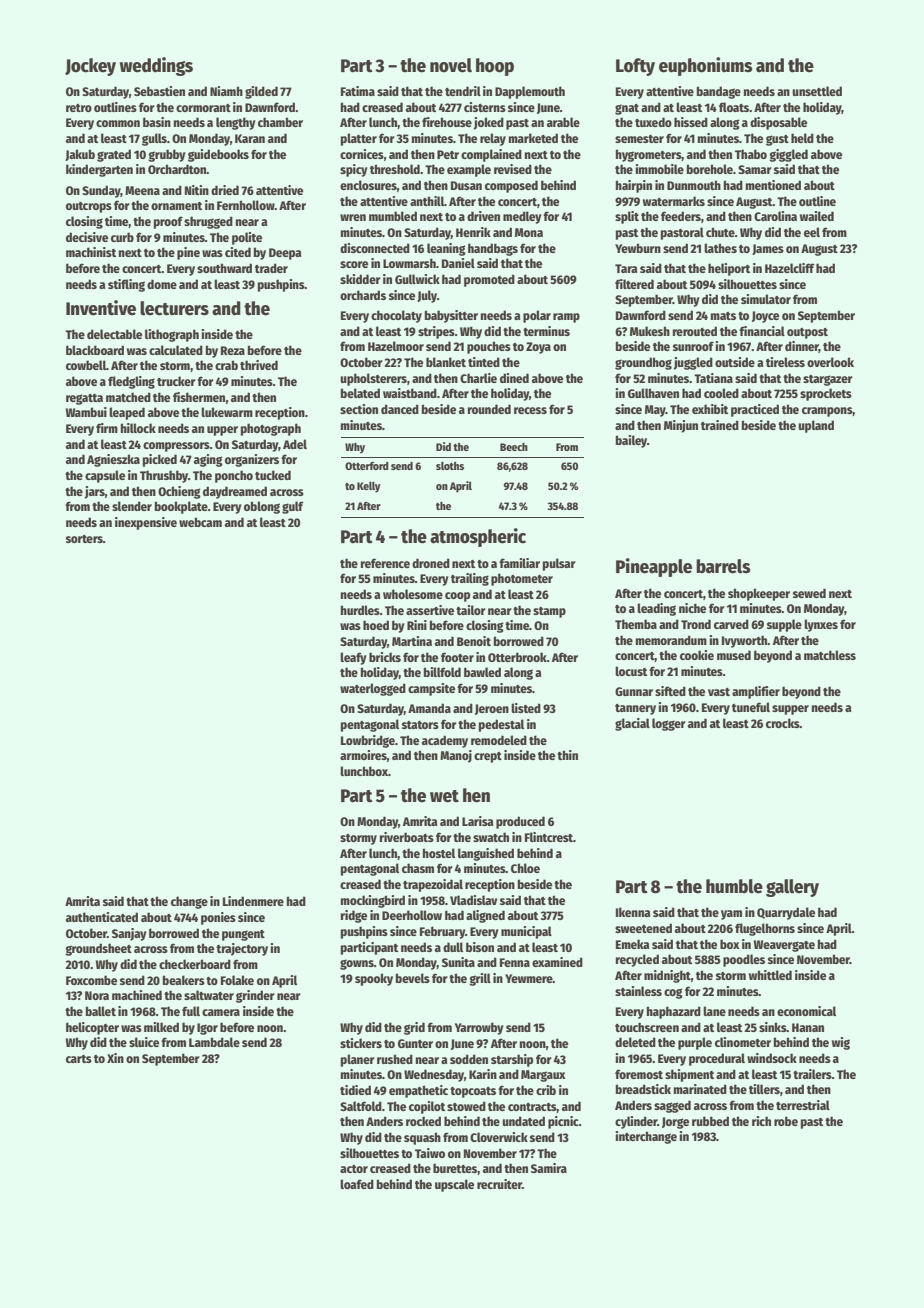 The width and height of the screenshot is (924, 1308). I want to click on basin, so click(157, 122).
